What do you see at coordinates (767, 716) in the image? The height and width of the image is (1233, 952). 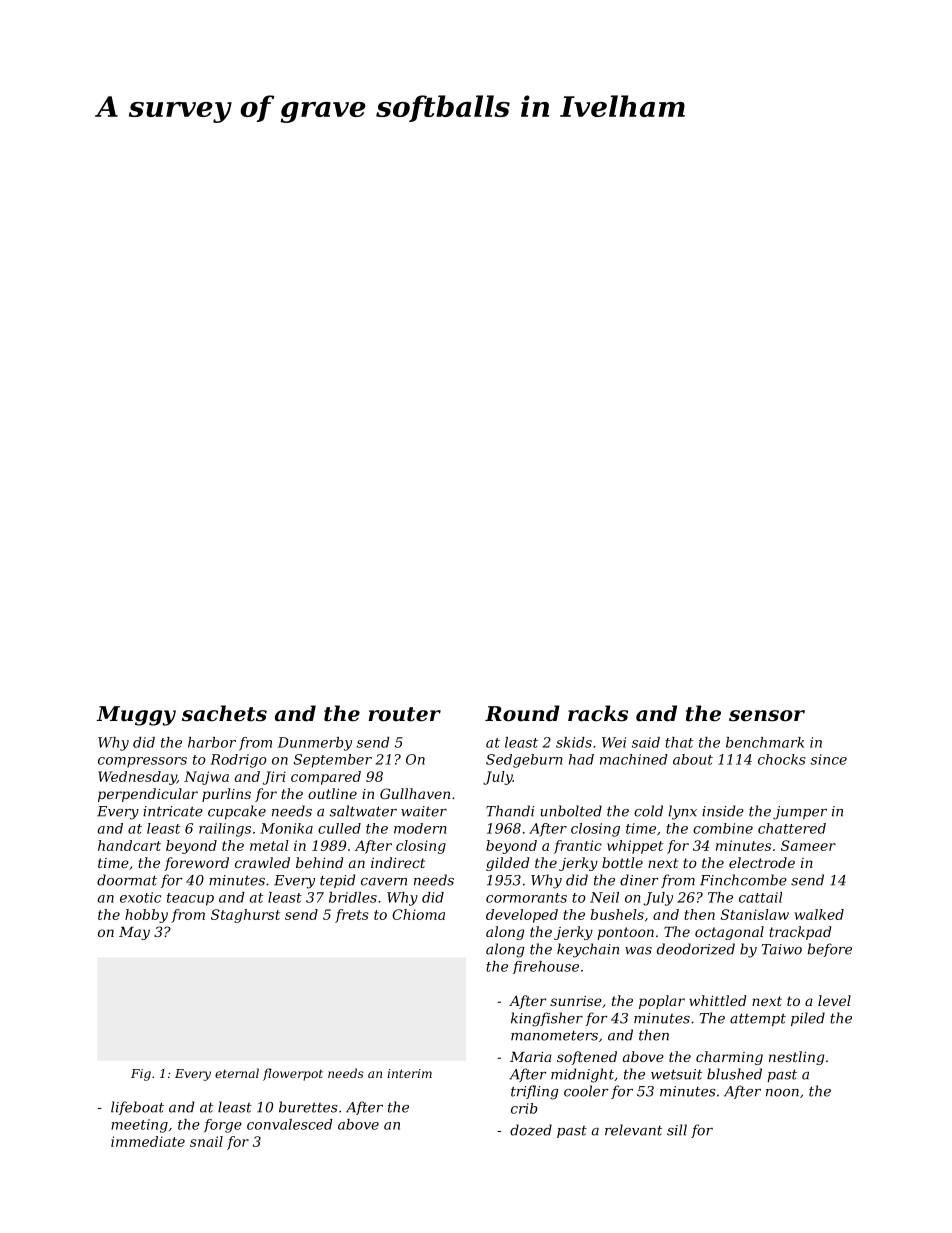 I see `sensor` at bounding box center [767, 716].
